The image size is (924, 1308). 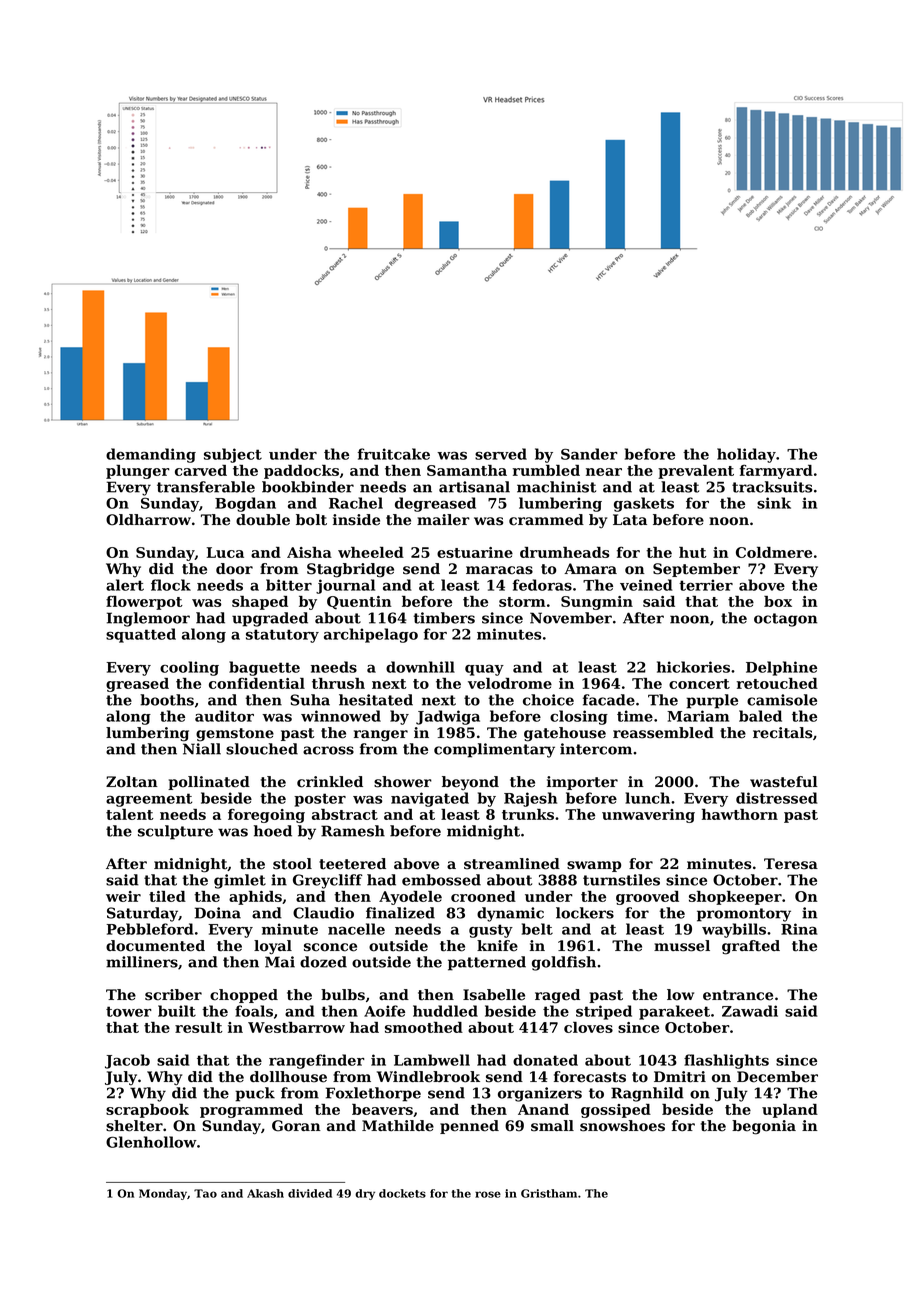 What do you see at coordinates (510, 914) in the screenshot?
I see `dynamic` at bounding box center [510, 914].
